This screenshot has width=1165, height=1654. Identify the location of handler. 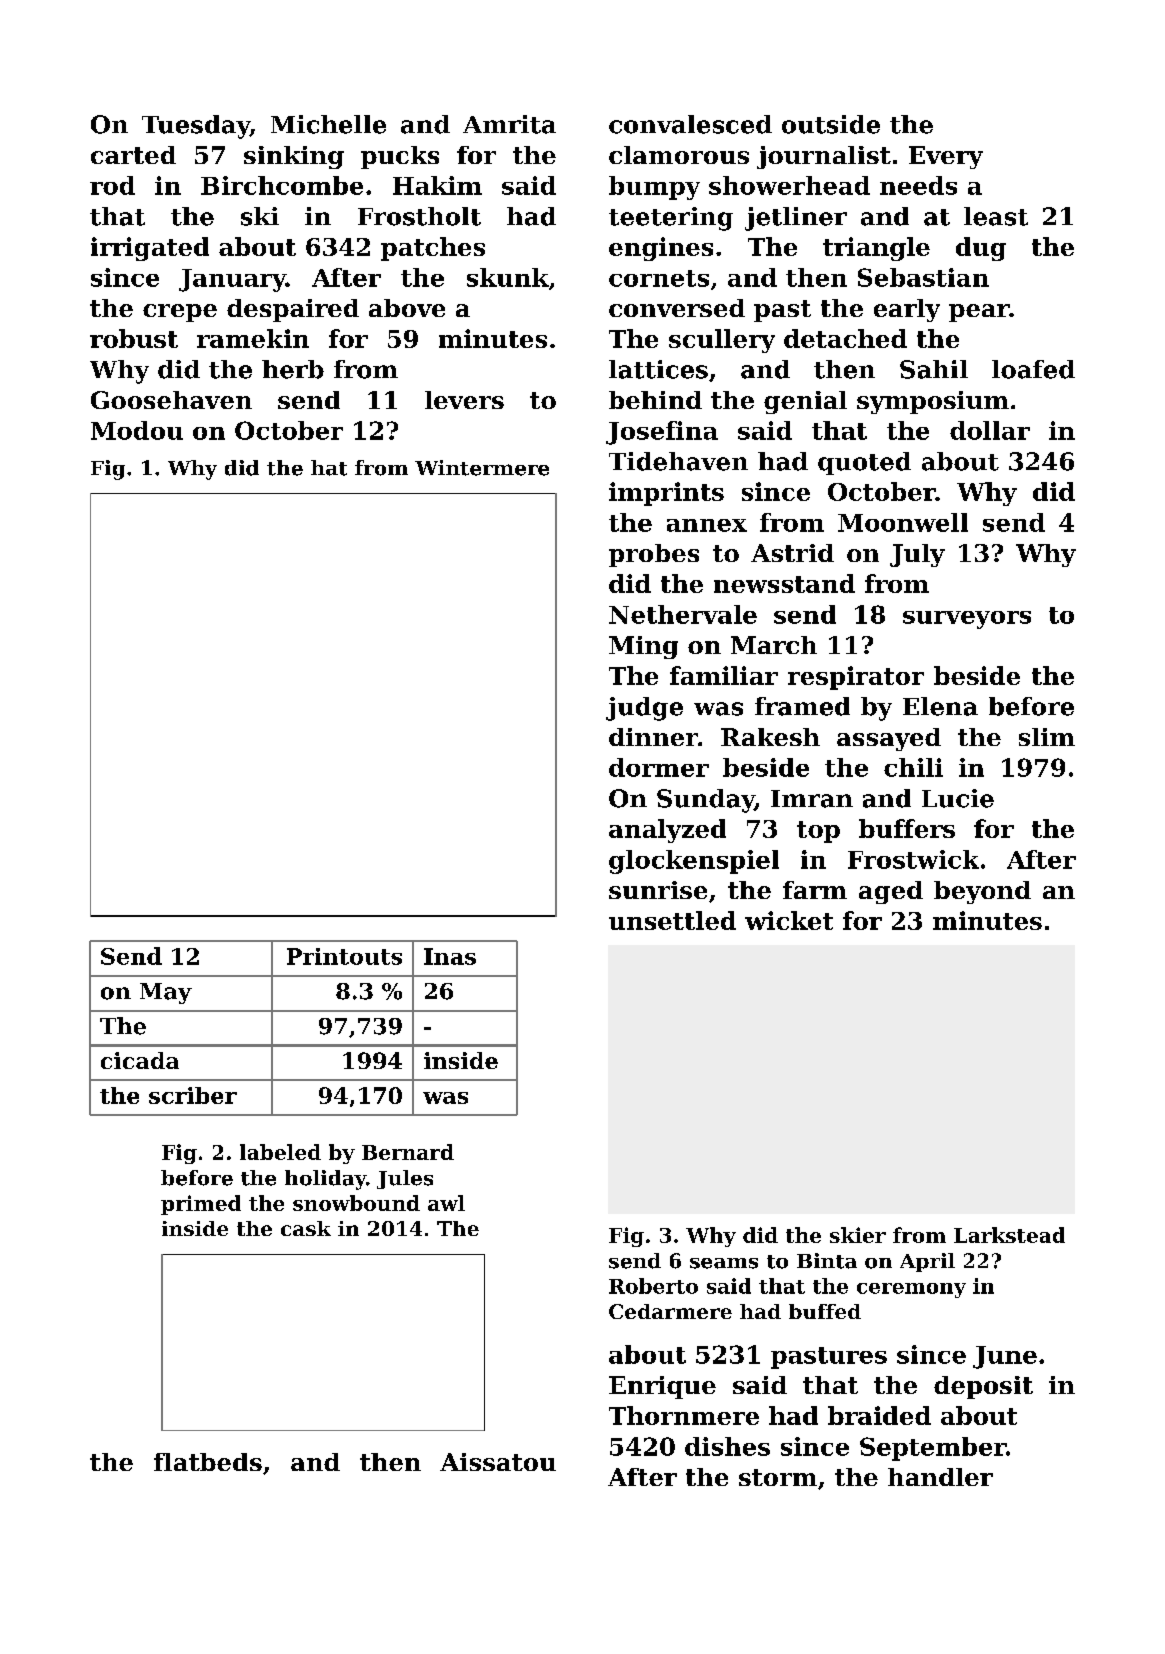
(940, 1477).
